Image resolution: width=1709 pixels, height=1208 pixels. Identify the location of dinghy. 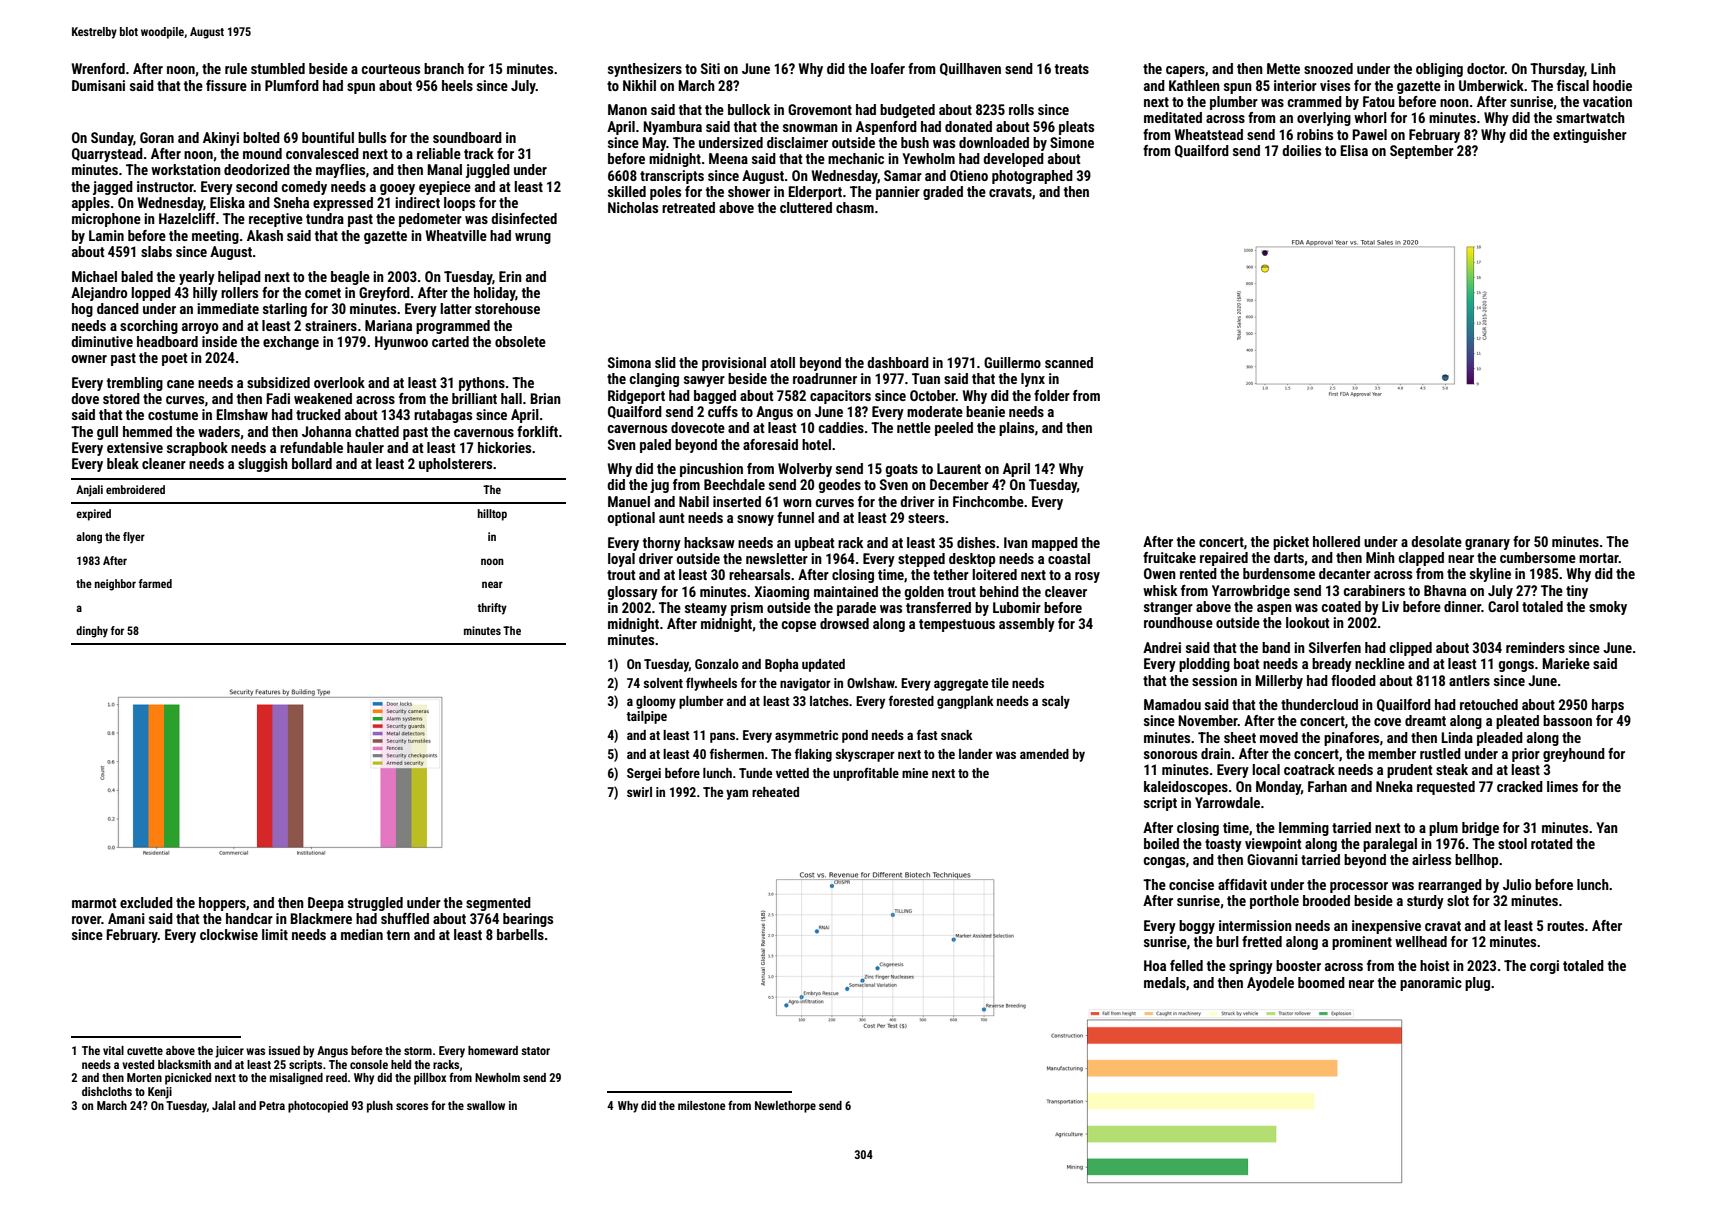
(92, 632).
